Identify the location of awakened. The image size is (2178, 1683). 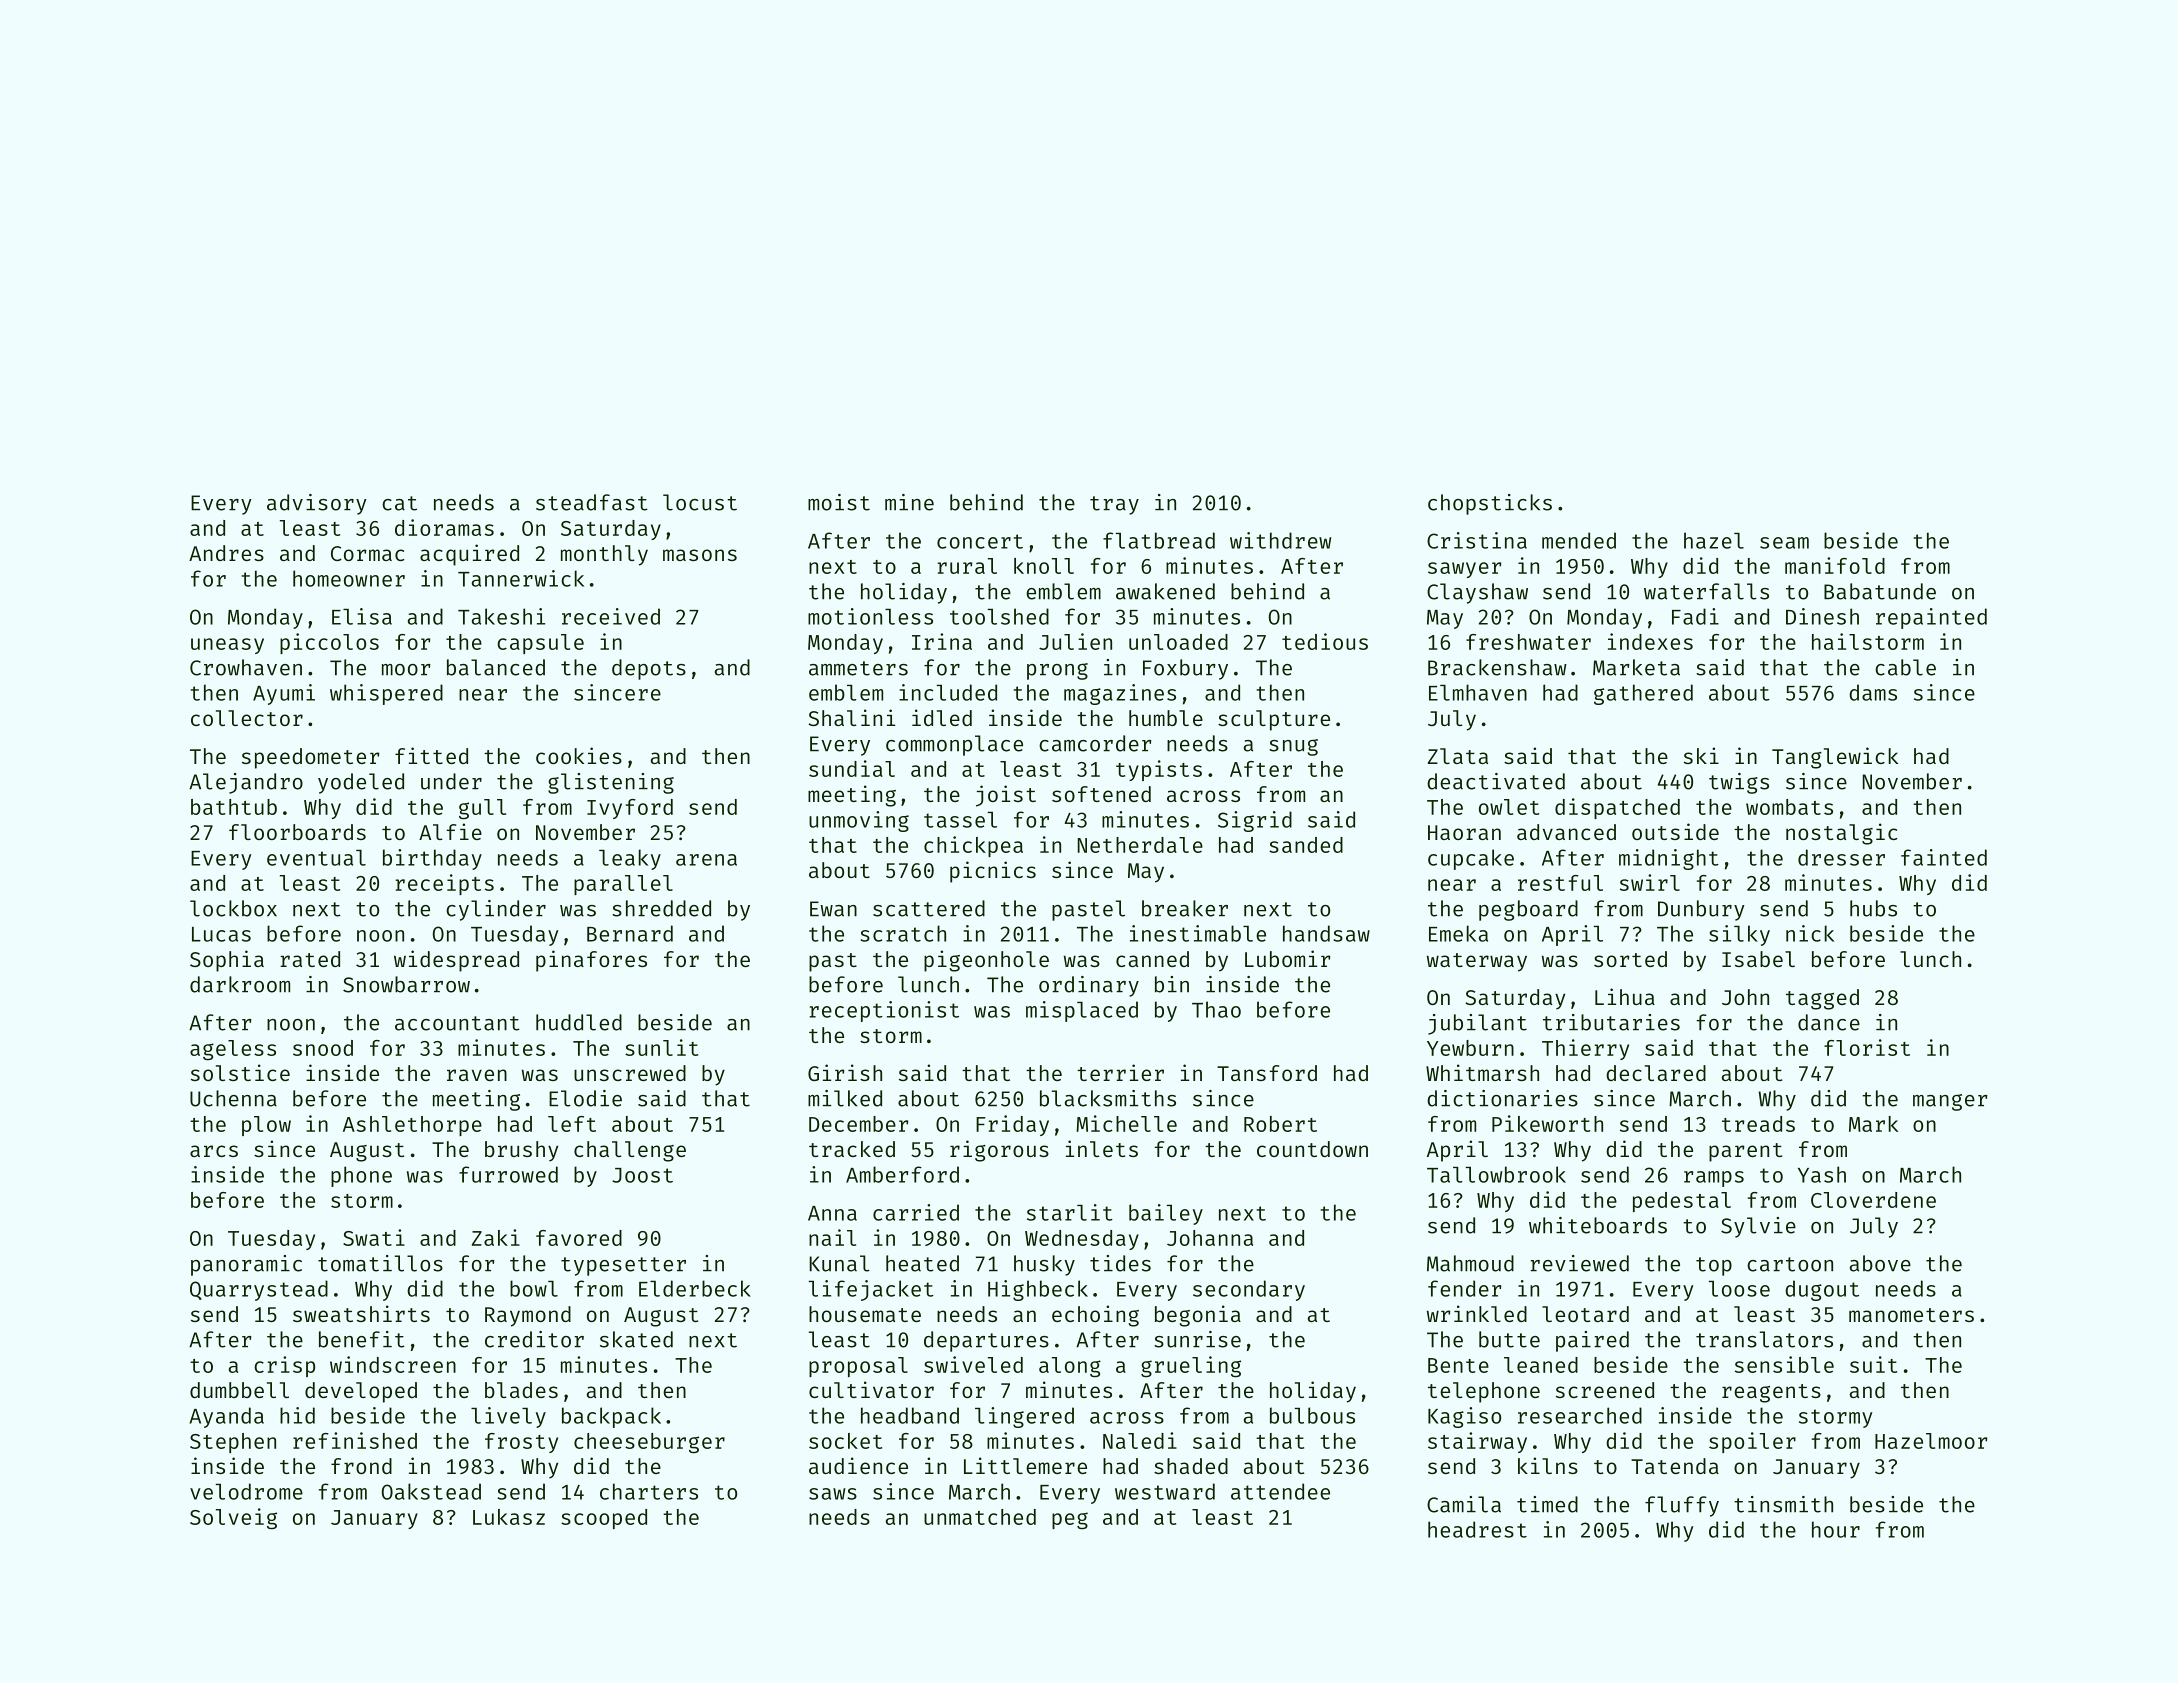
(1165, 591).
